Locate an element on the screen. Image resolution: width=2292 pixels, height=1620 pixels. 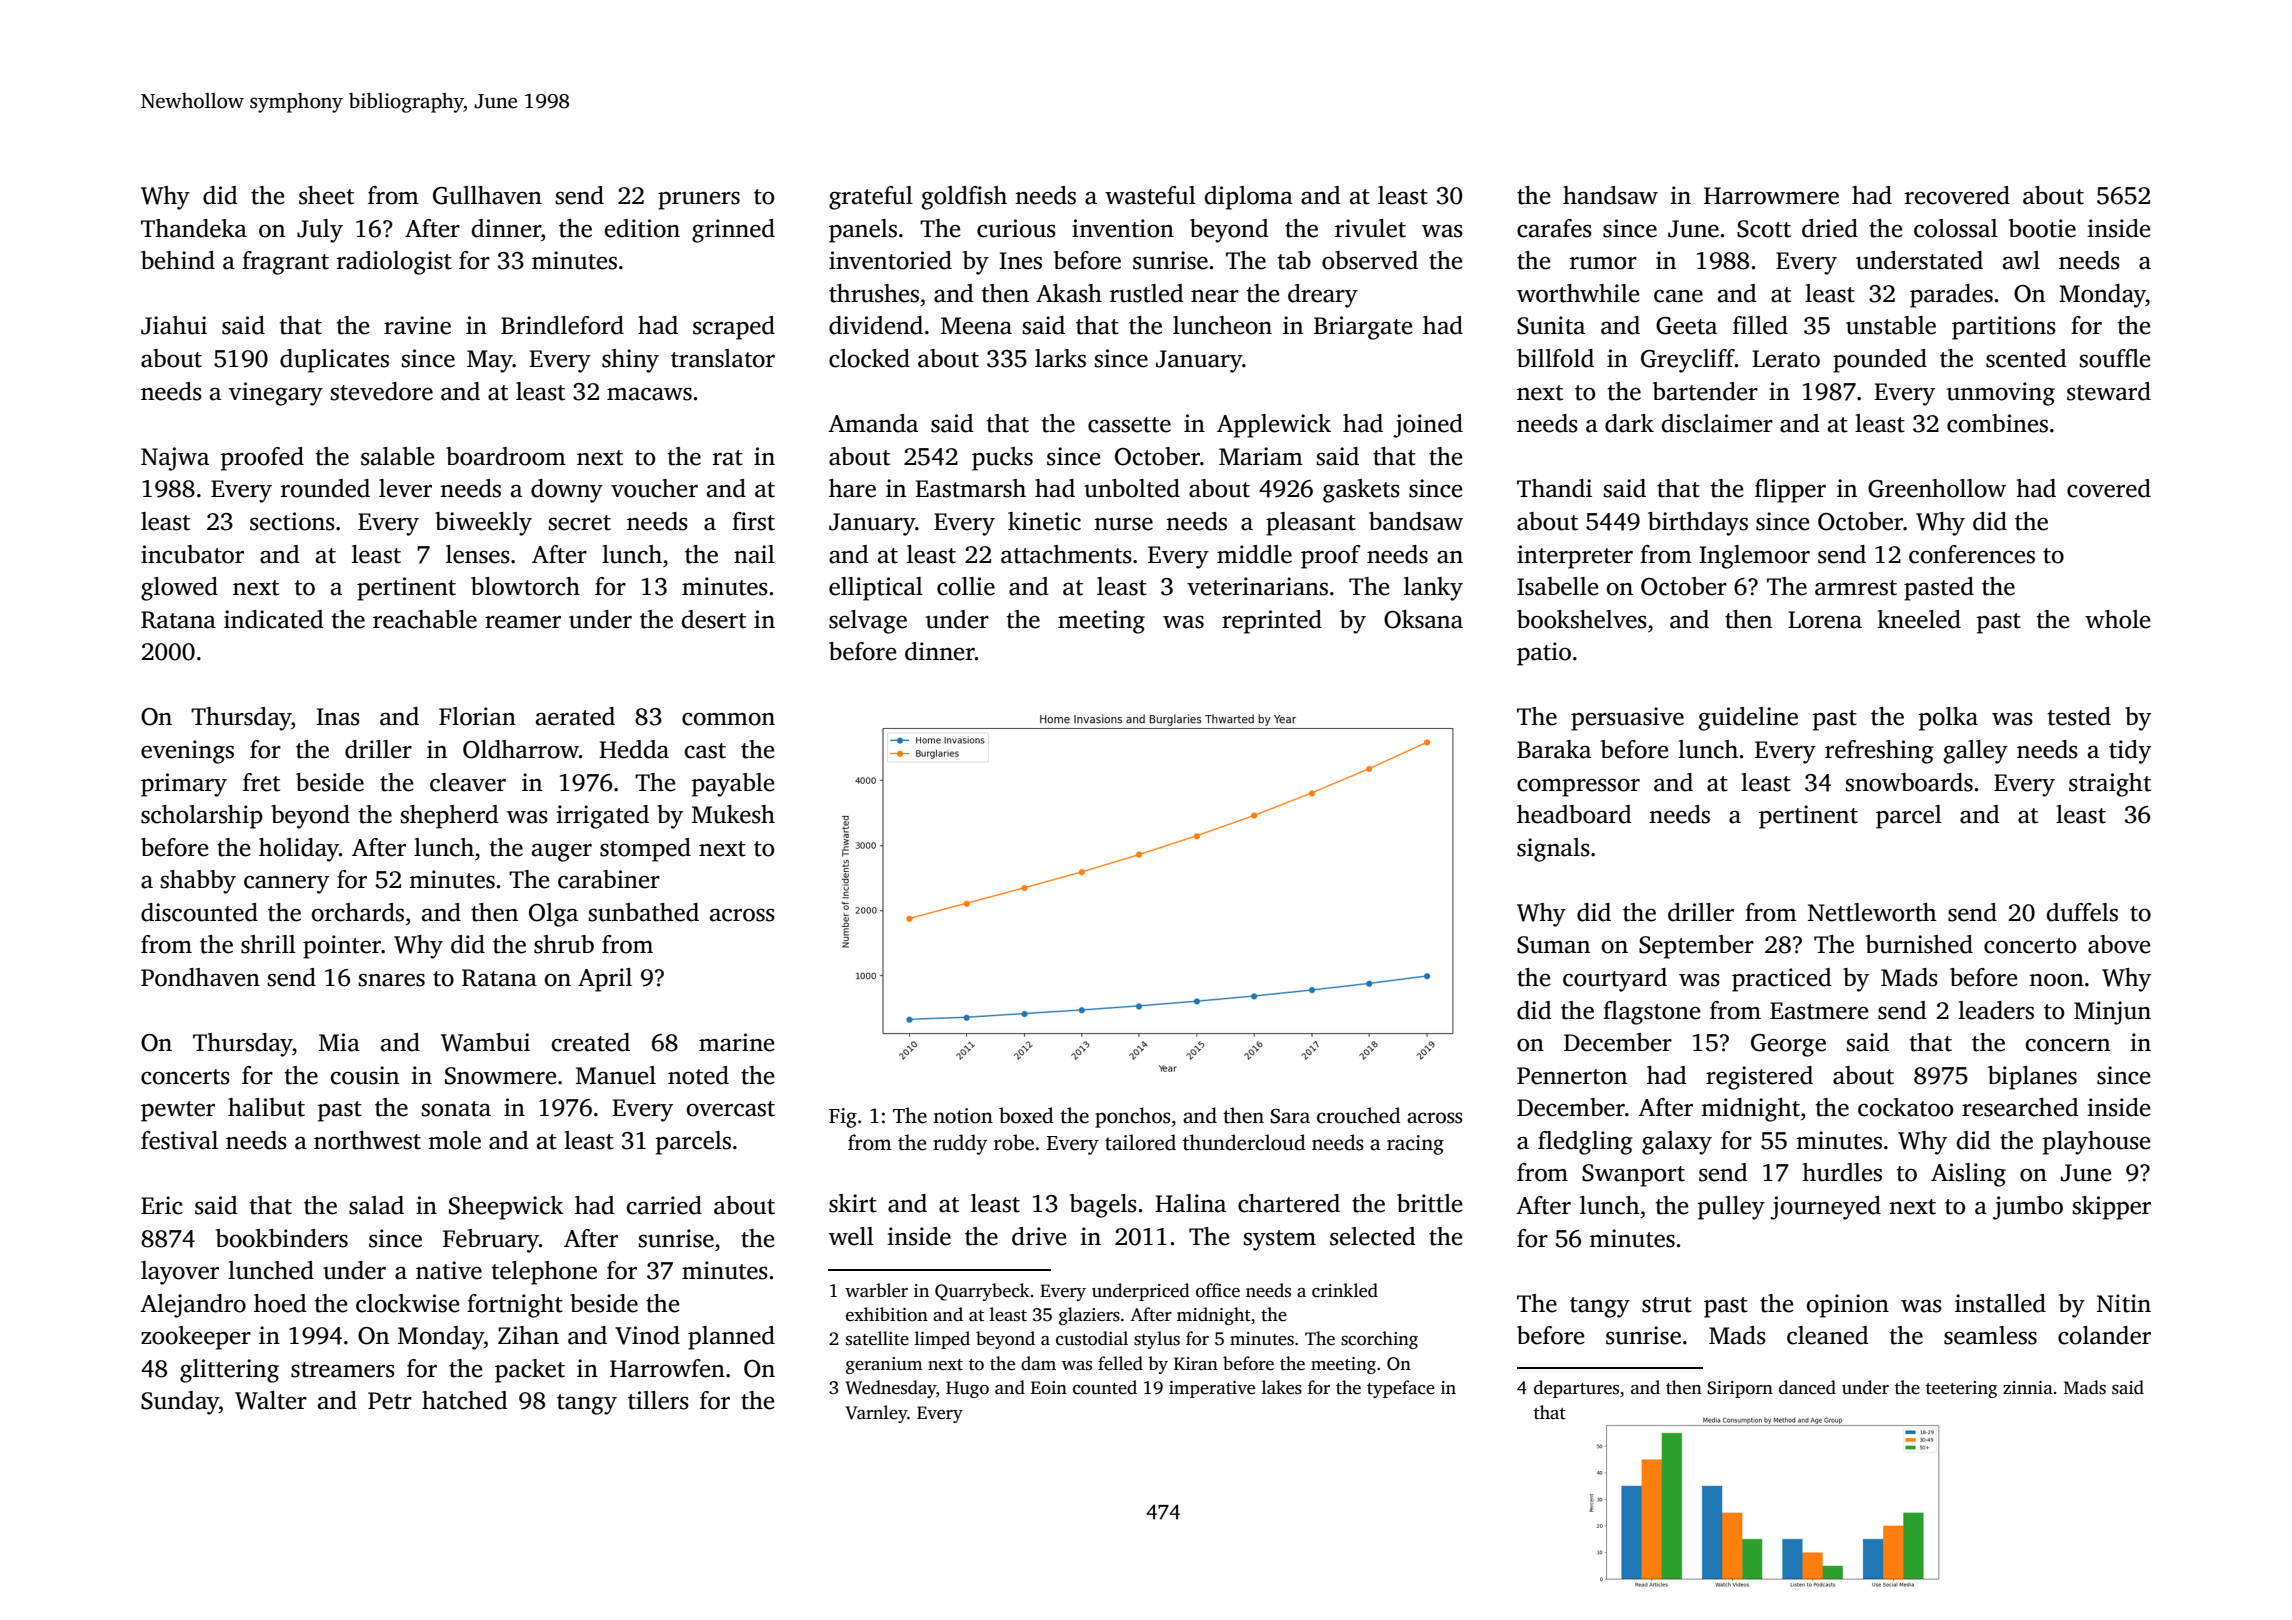
strut is located at coordinates (1667, 1305).
